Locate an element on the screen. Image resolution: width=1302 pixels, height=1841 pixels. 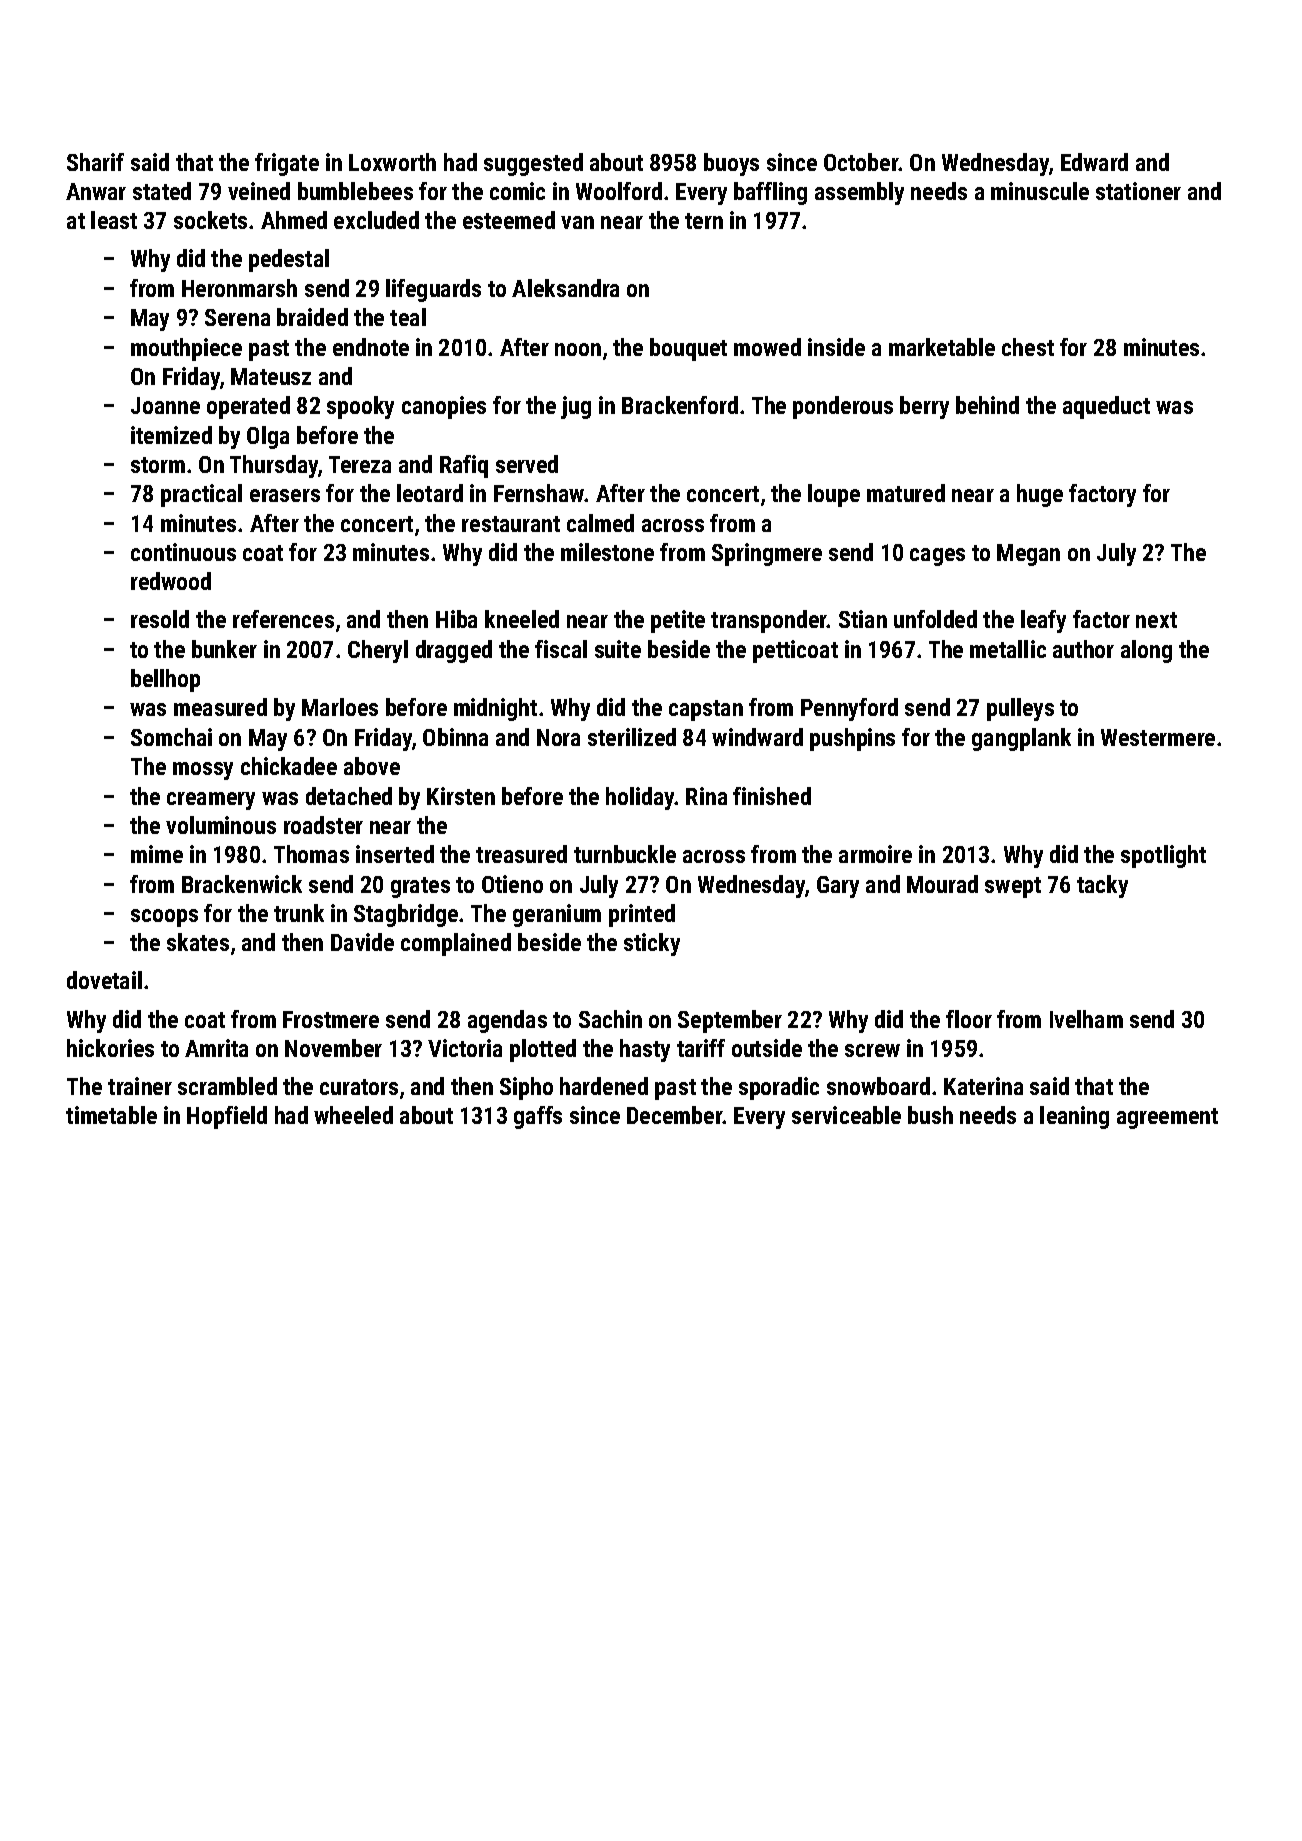
unfolded is located at coordinates (935, 619).
